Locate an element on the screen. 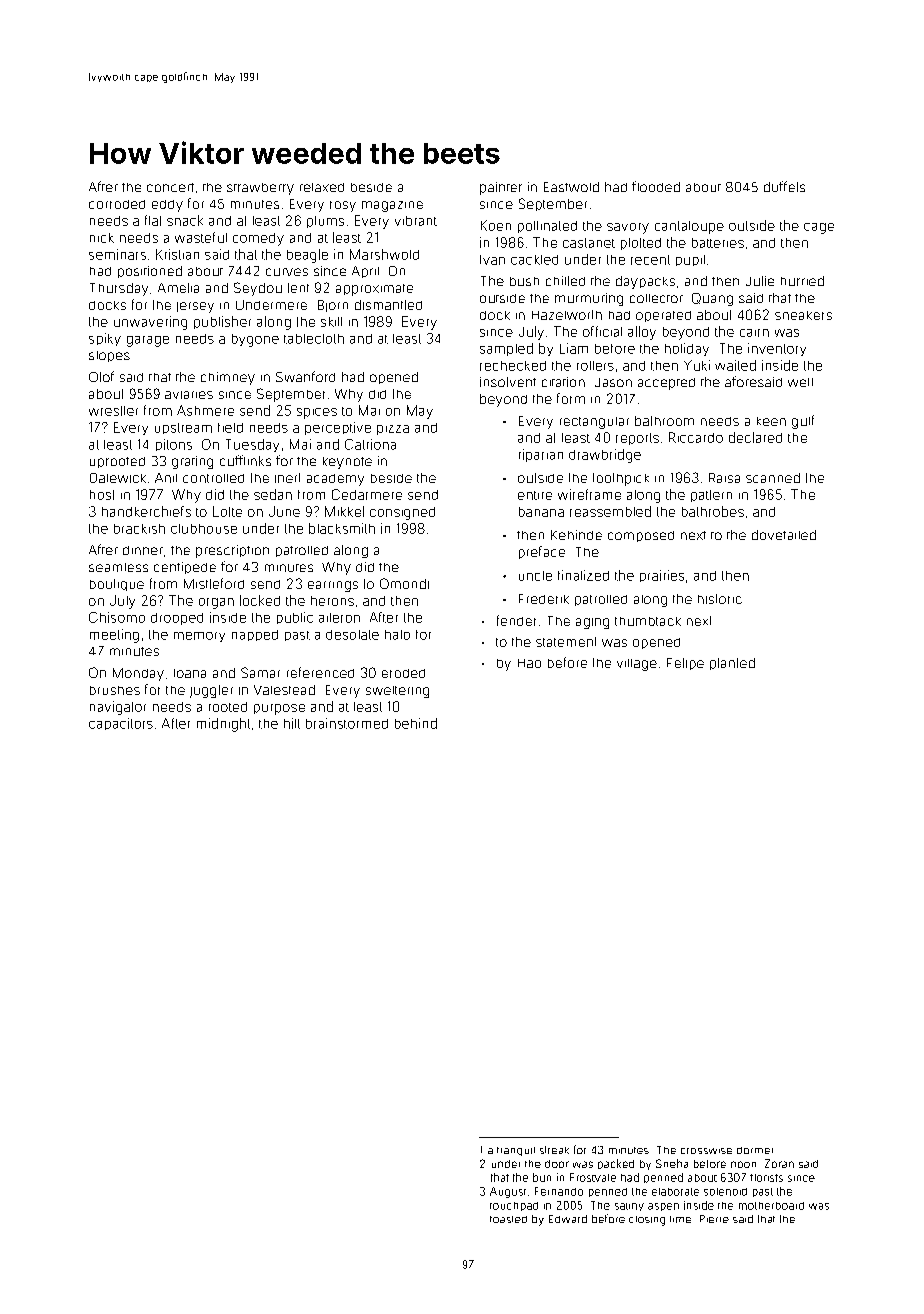 This screenshot has height=1314, width=924. Mistleford is located at coordinates (214, 583).
